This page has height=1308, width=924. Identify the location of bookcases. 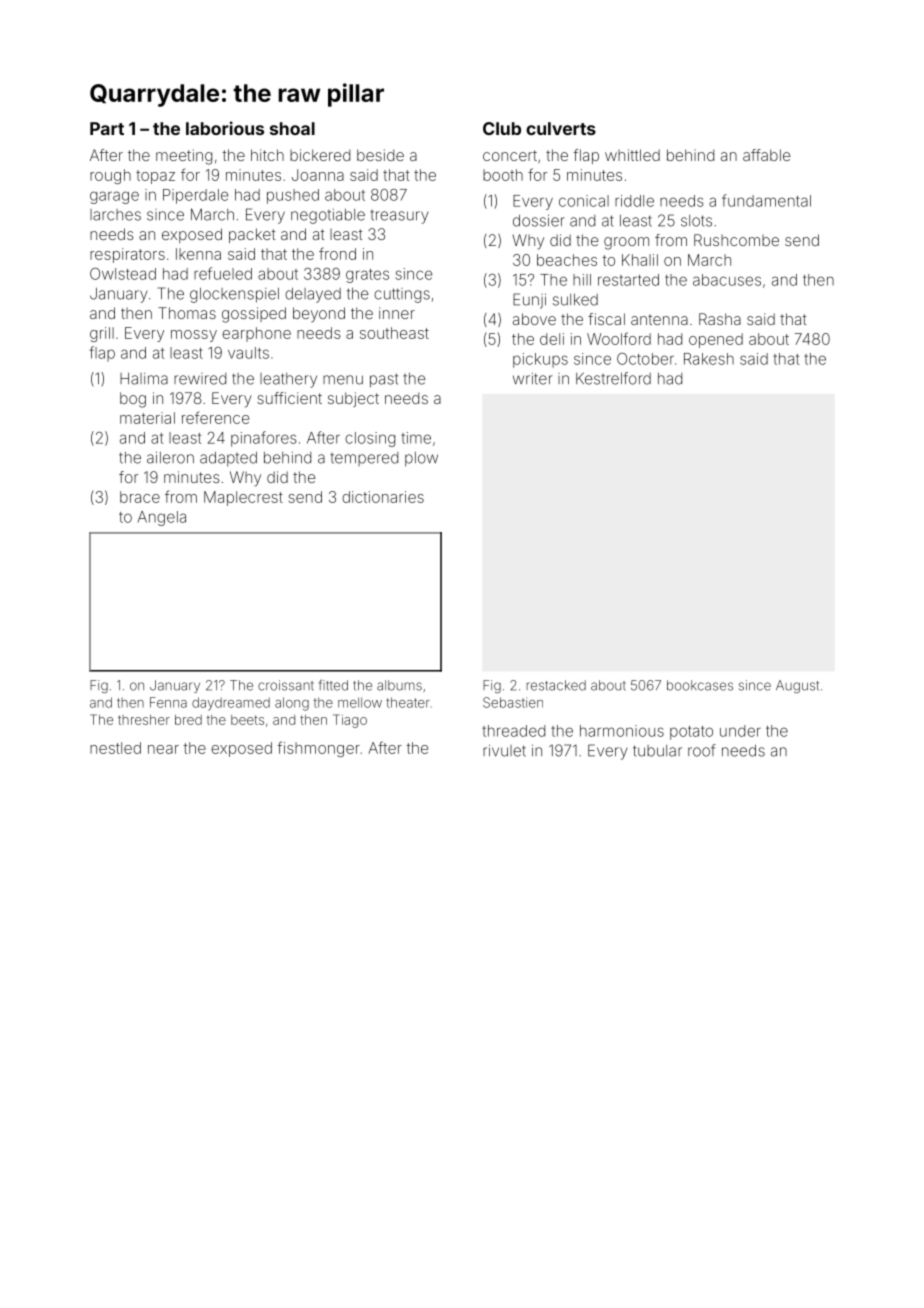
(700, 685).
